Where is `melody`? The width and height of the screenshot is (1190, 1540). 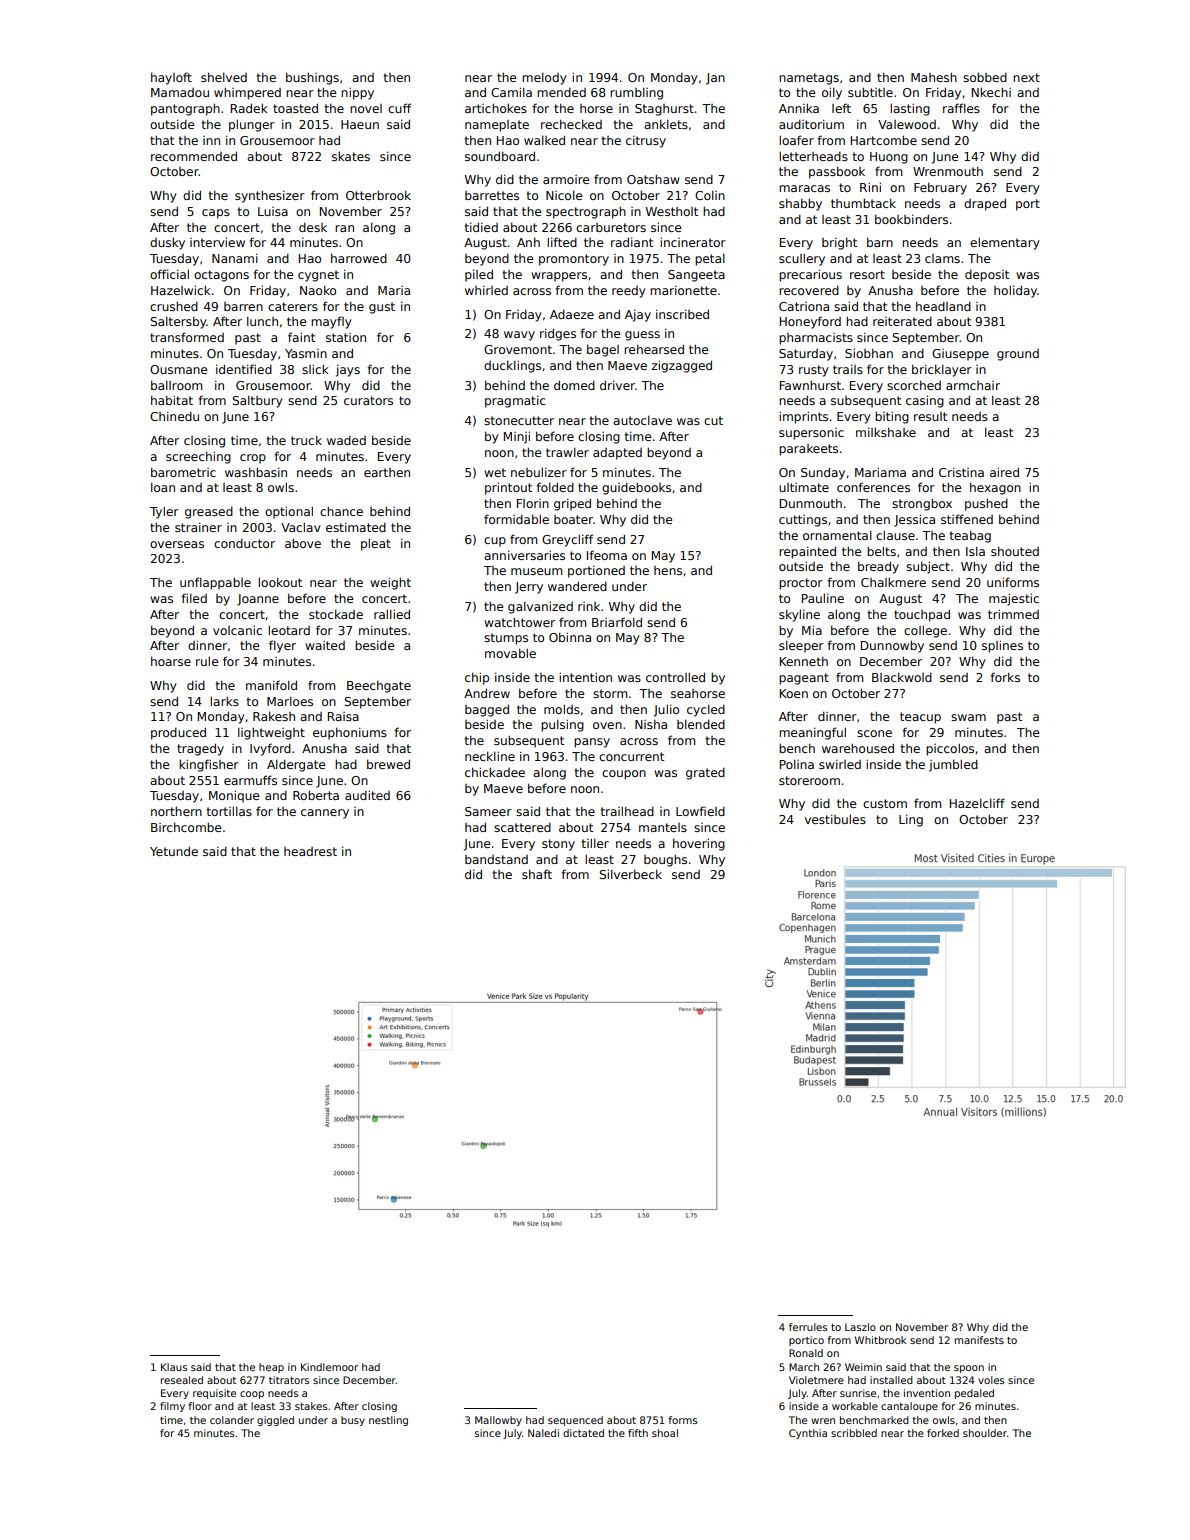
melody is located at coordinates (544, 78).
